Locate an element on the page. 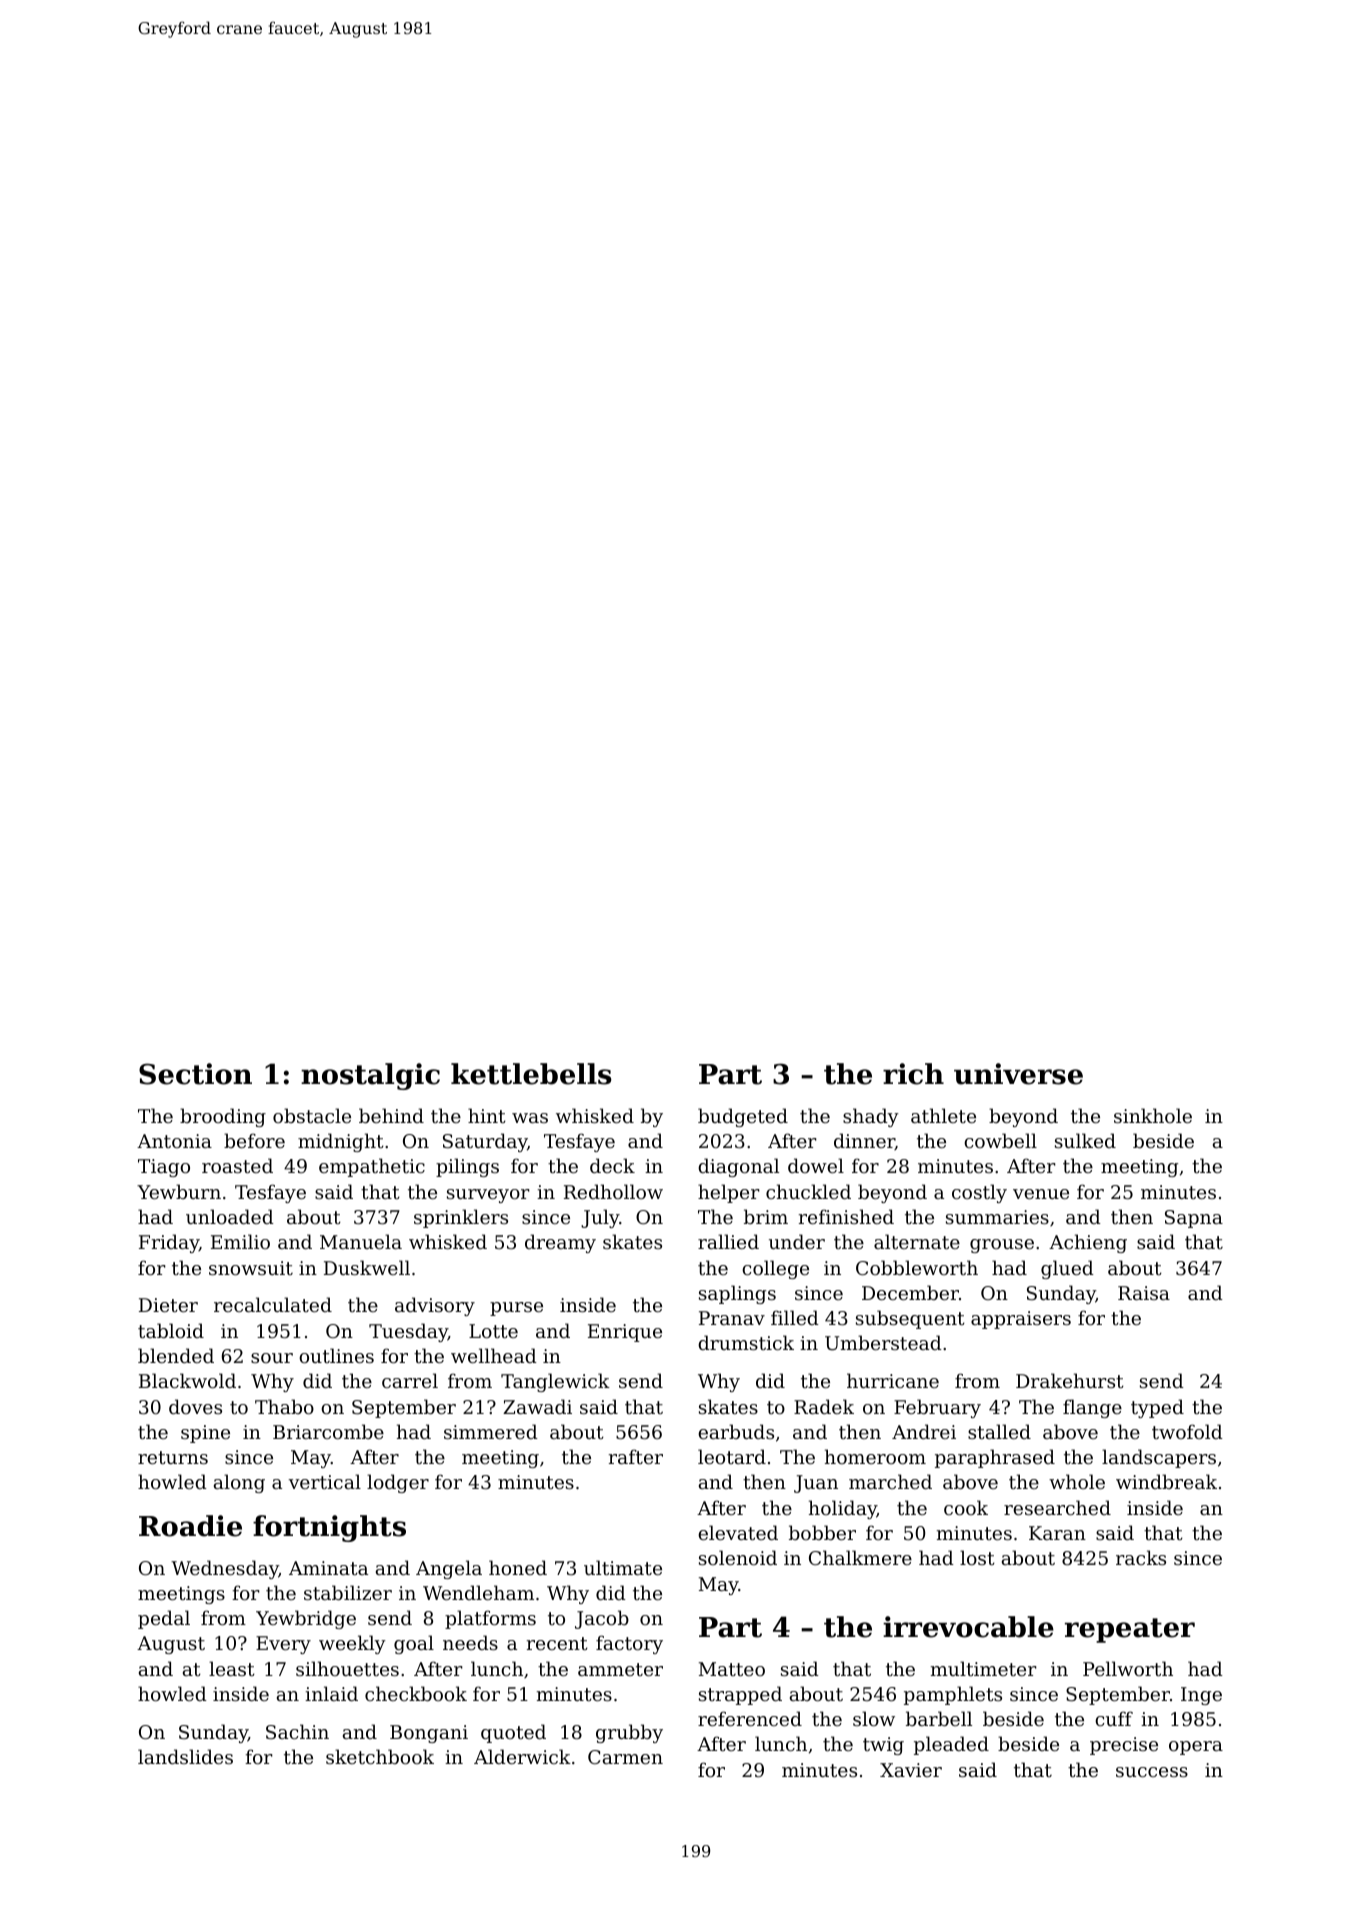 Image resolution: width=1361 pixels, height=1925 pixels. costly is located at coordinates (979, 1193).
